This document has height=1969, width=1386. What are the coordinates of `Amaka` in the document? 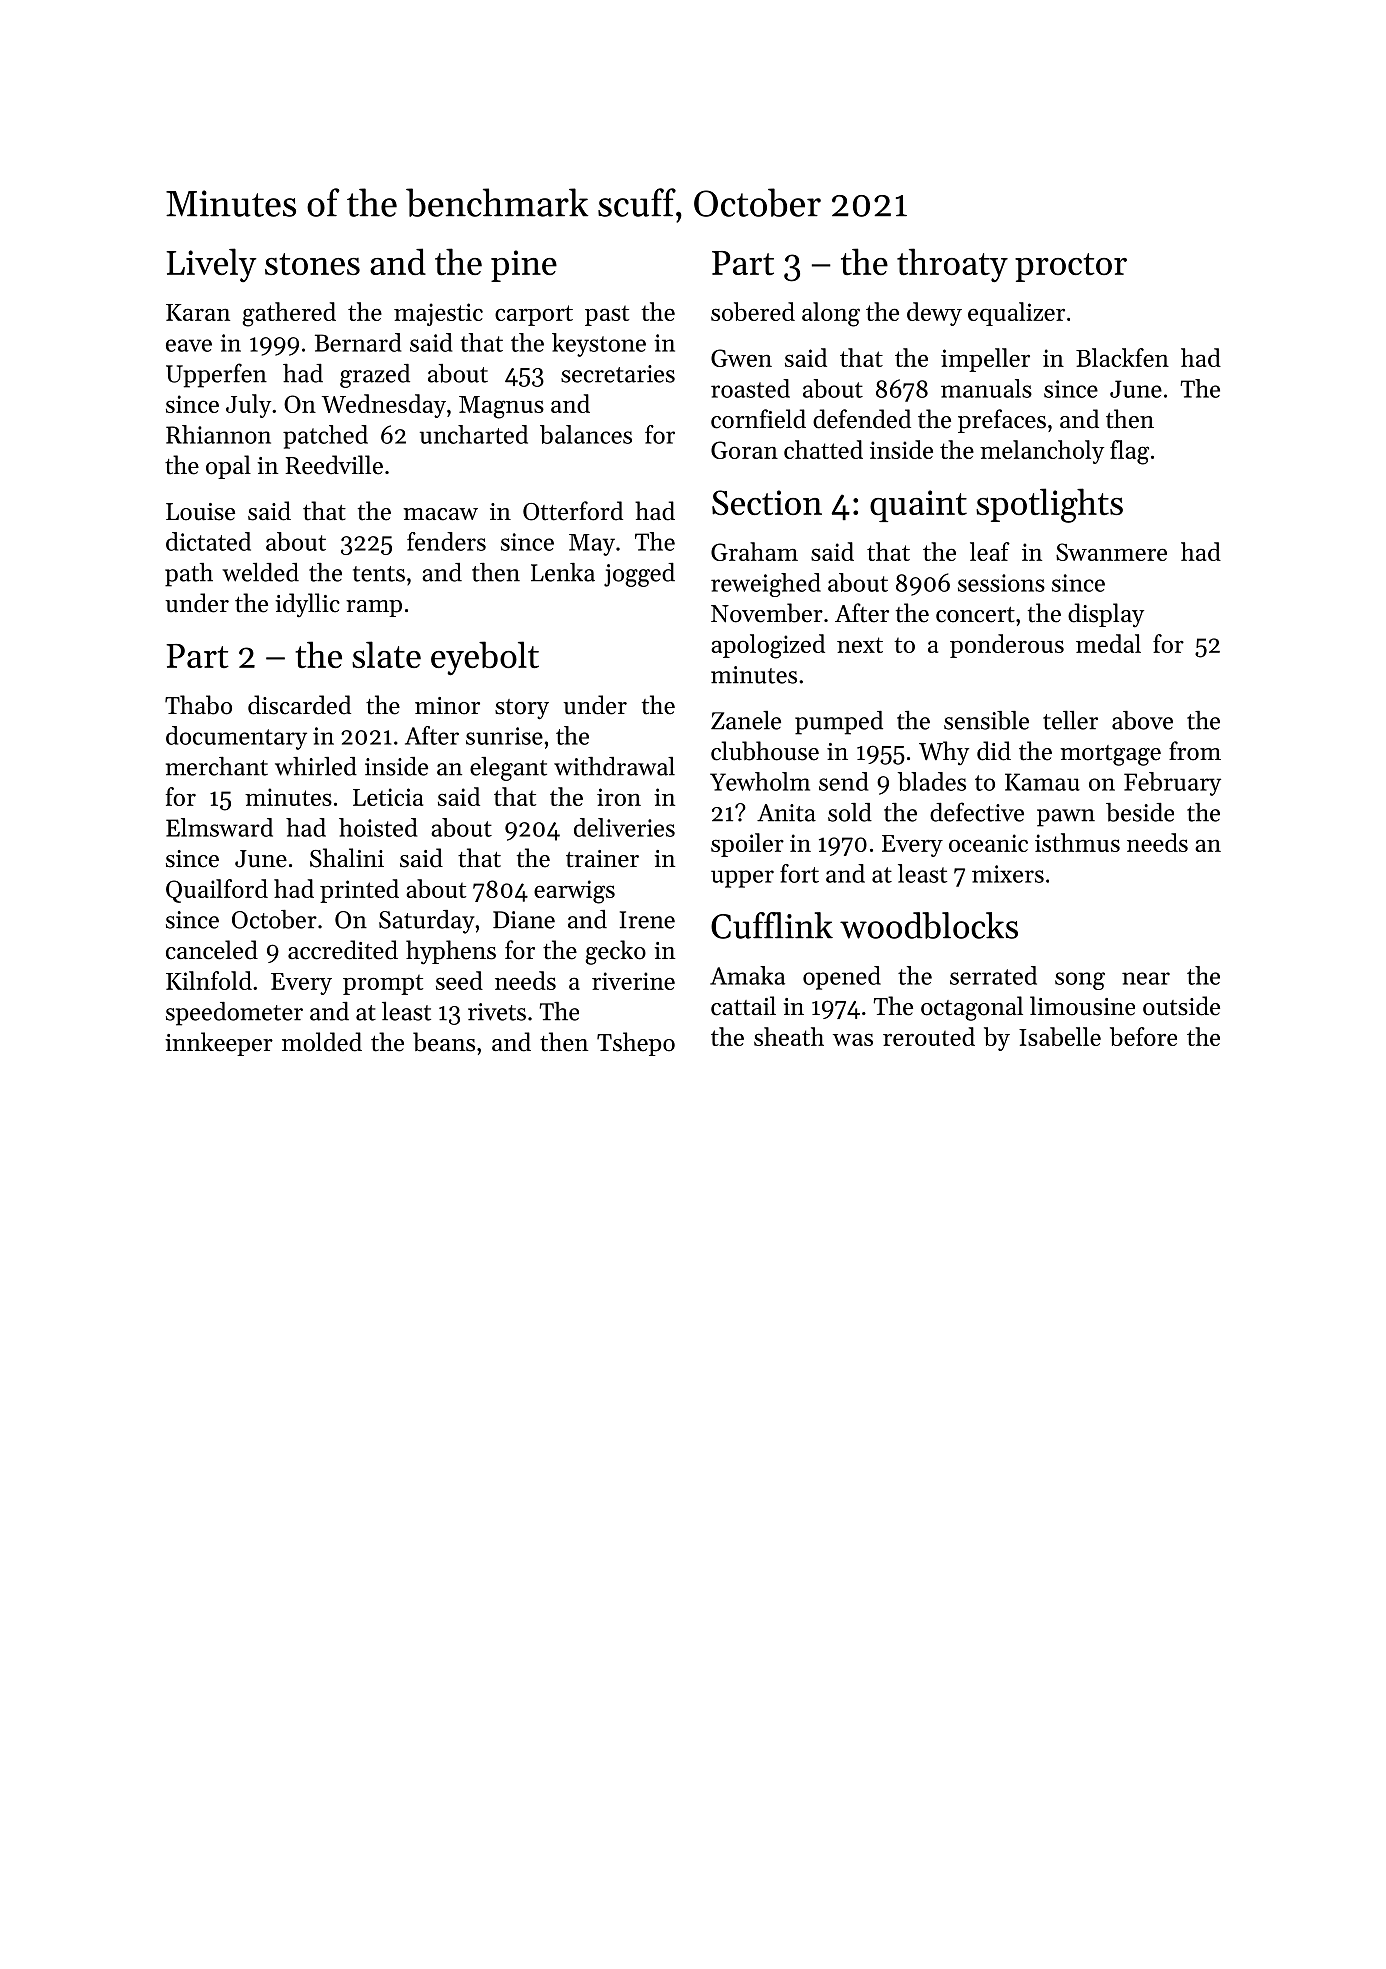 It's located at (747, 975).
